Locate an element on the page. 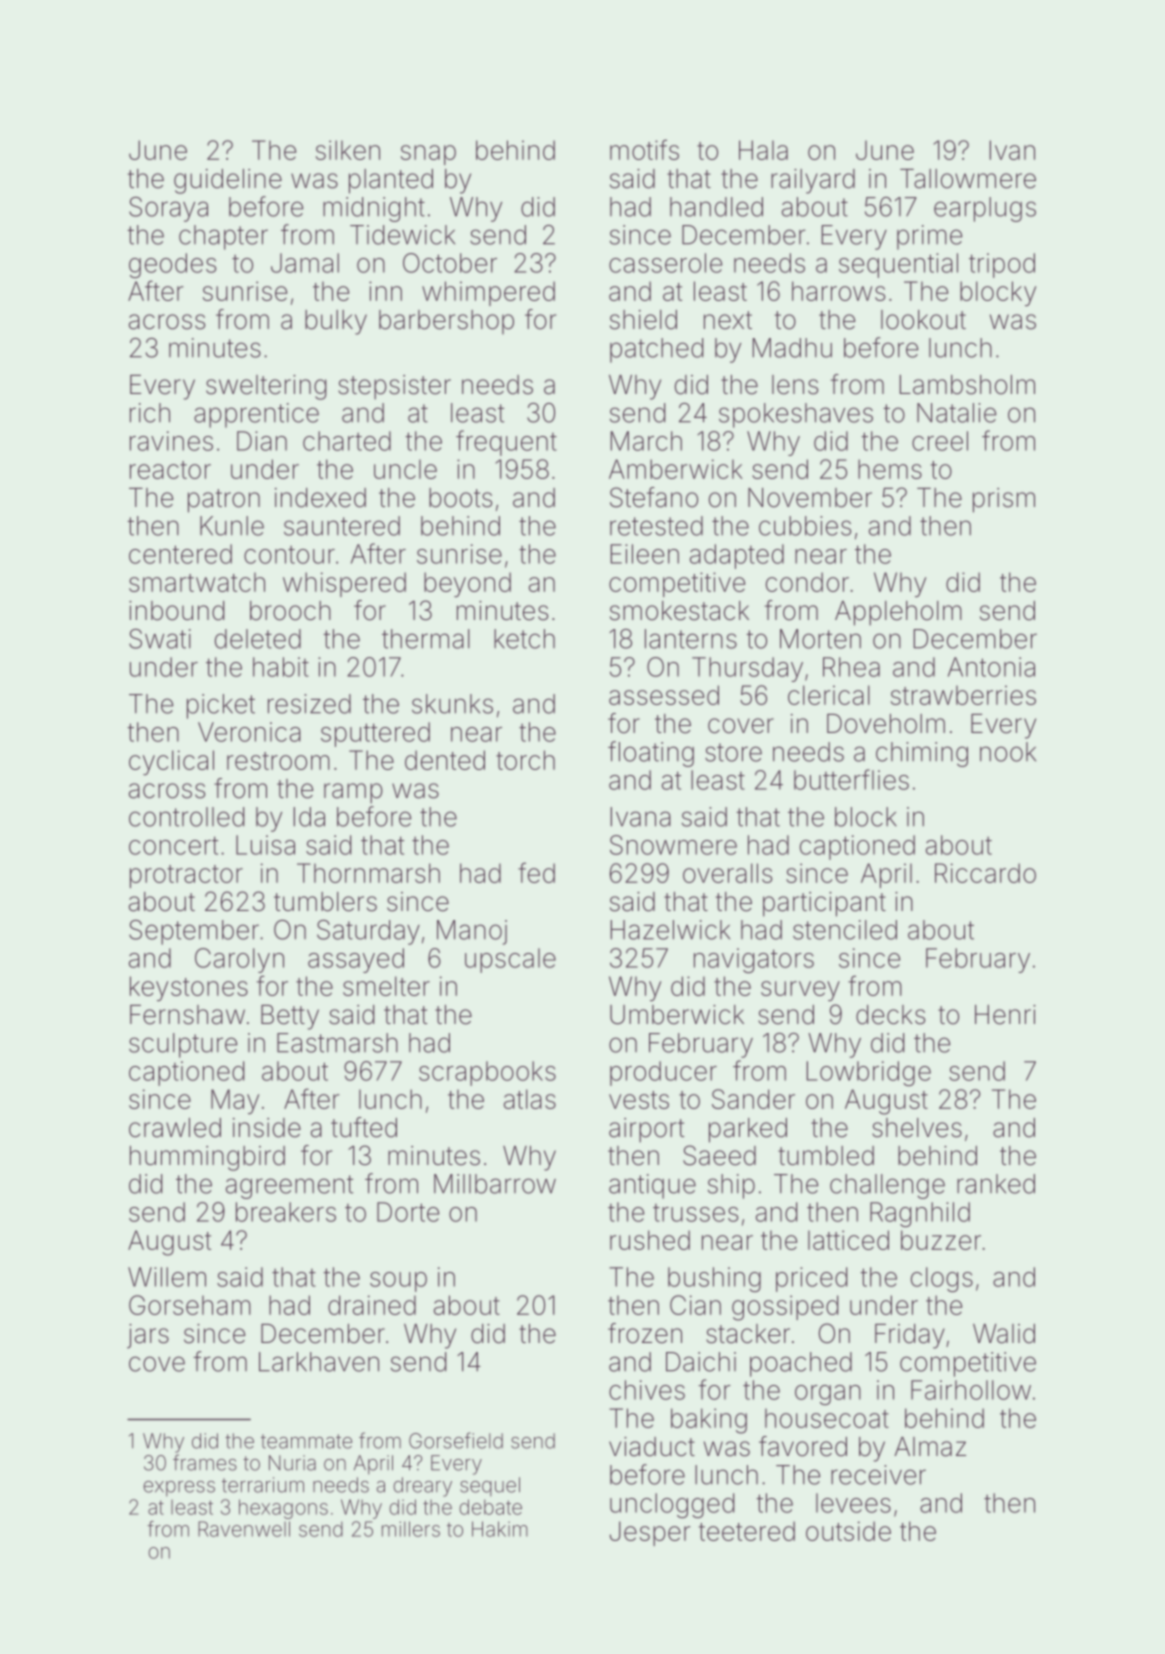 The width and height of the document is (1165, 1654). floating is located at coordinates (651, 754).
